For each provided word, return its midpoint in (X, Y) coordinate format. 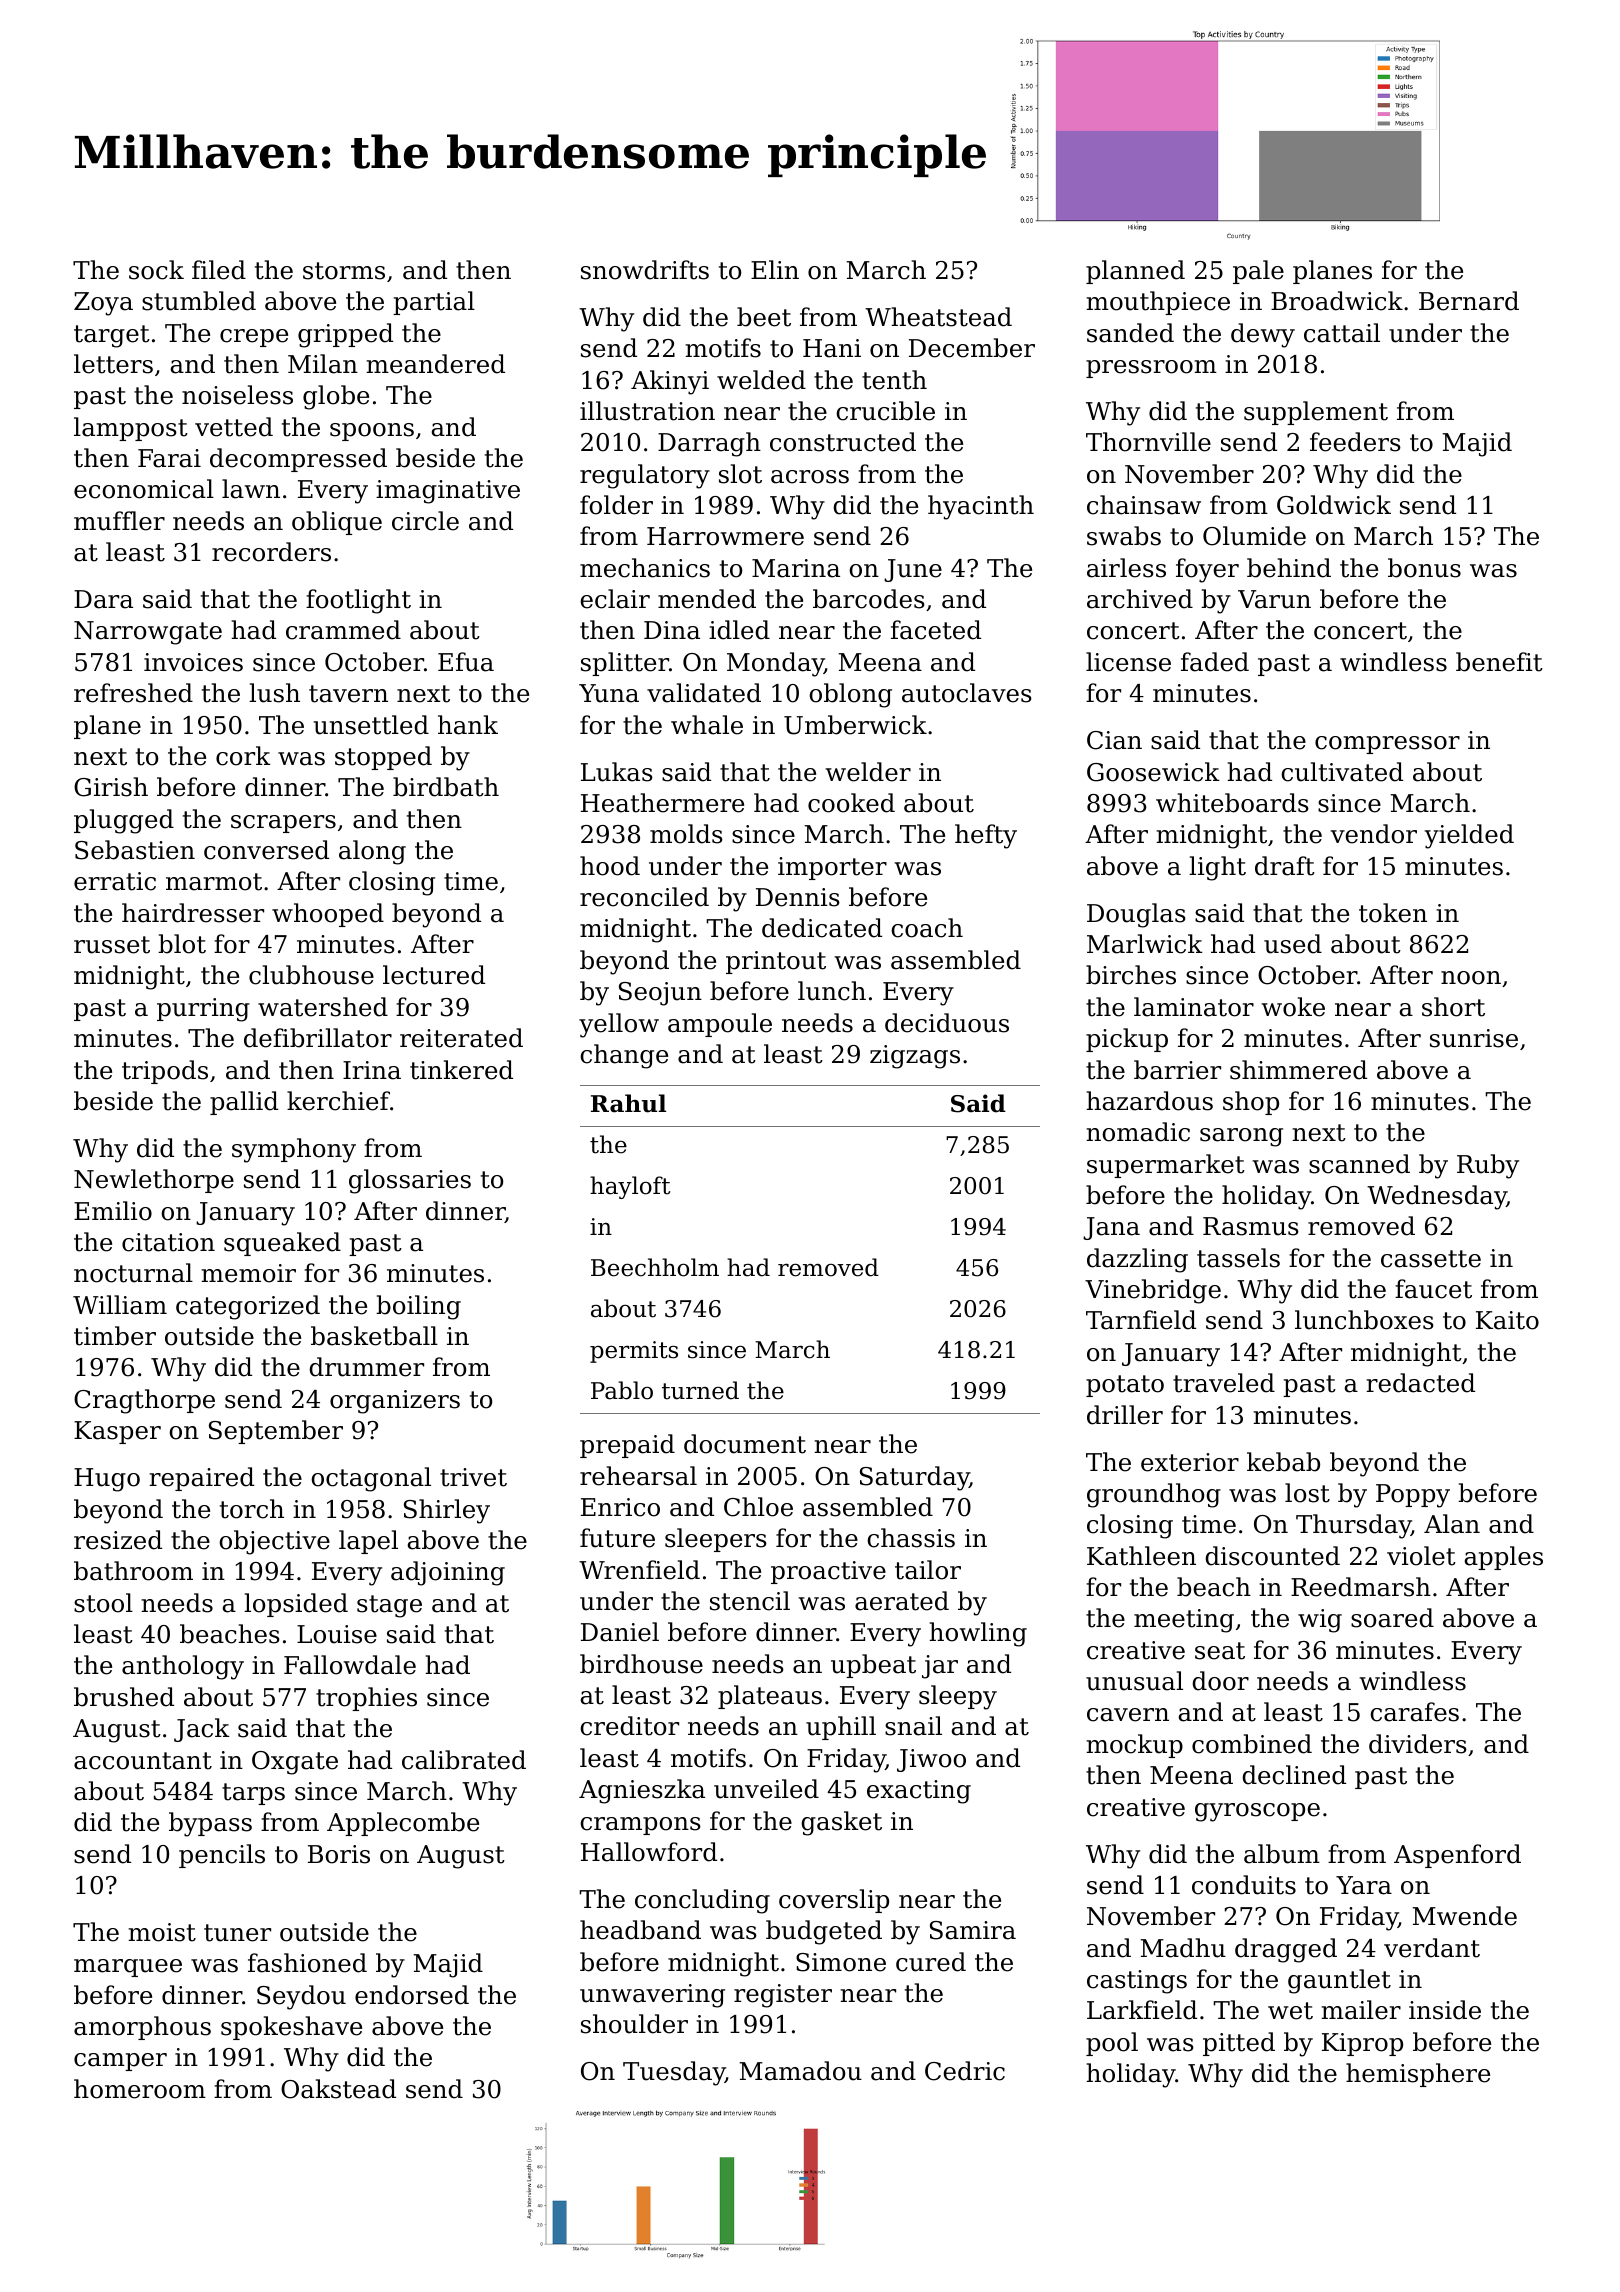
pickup (1127, 1040)
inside (1445, 2010)
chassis (911, 1538)
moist (162, 1932)
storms (344, 271)
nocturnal (133, 1273)
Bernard (1469, 301)
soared (1392, 1618)
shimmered (1298, 1070)
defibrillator (318, 1038)
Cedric (965, 2071)
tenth (894, 380)
